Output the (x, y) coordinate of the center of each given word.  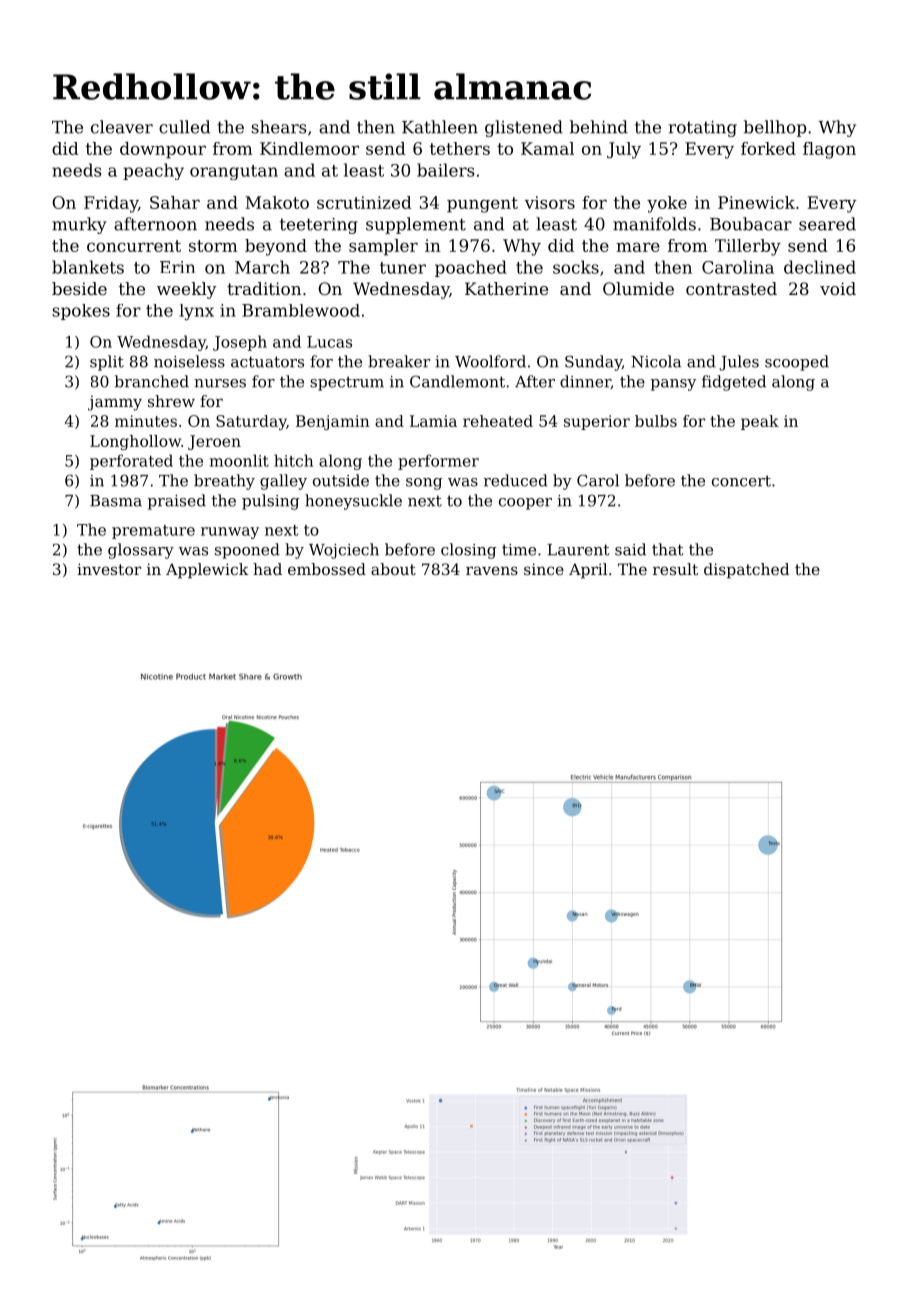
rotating (703, 129)
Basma (116, 501)
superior (597, 422)
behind (599, 127)
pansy (673, 385)
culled (184, 127)
